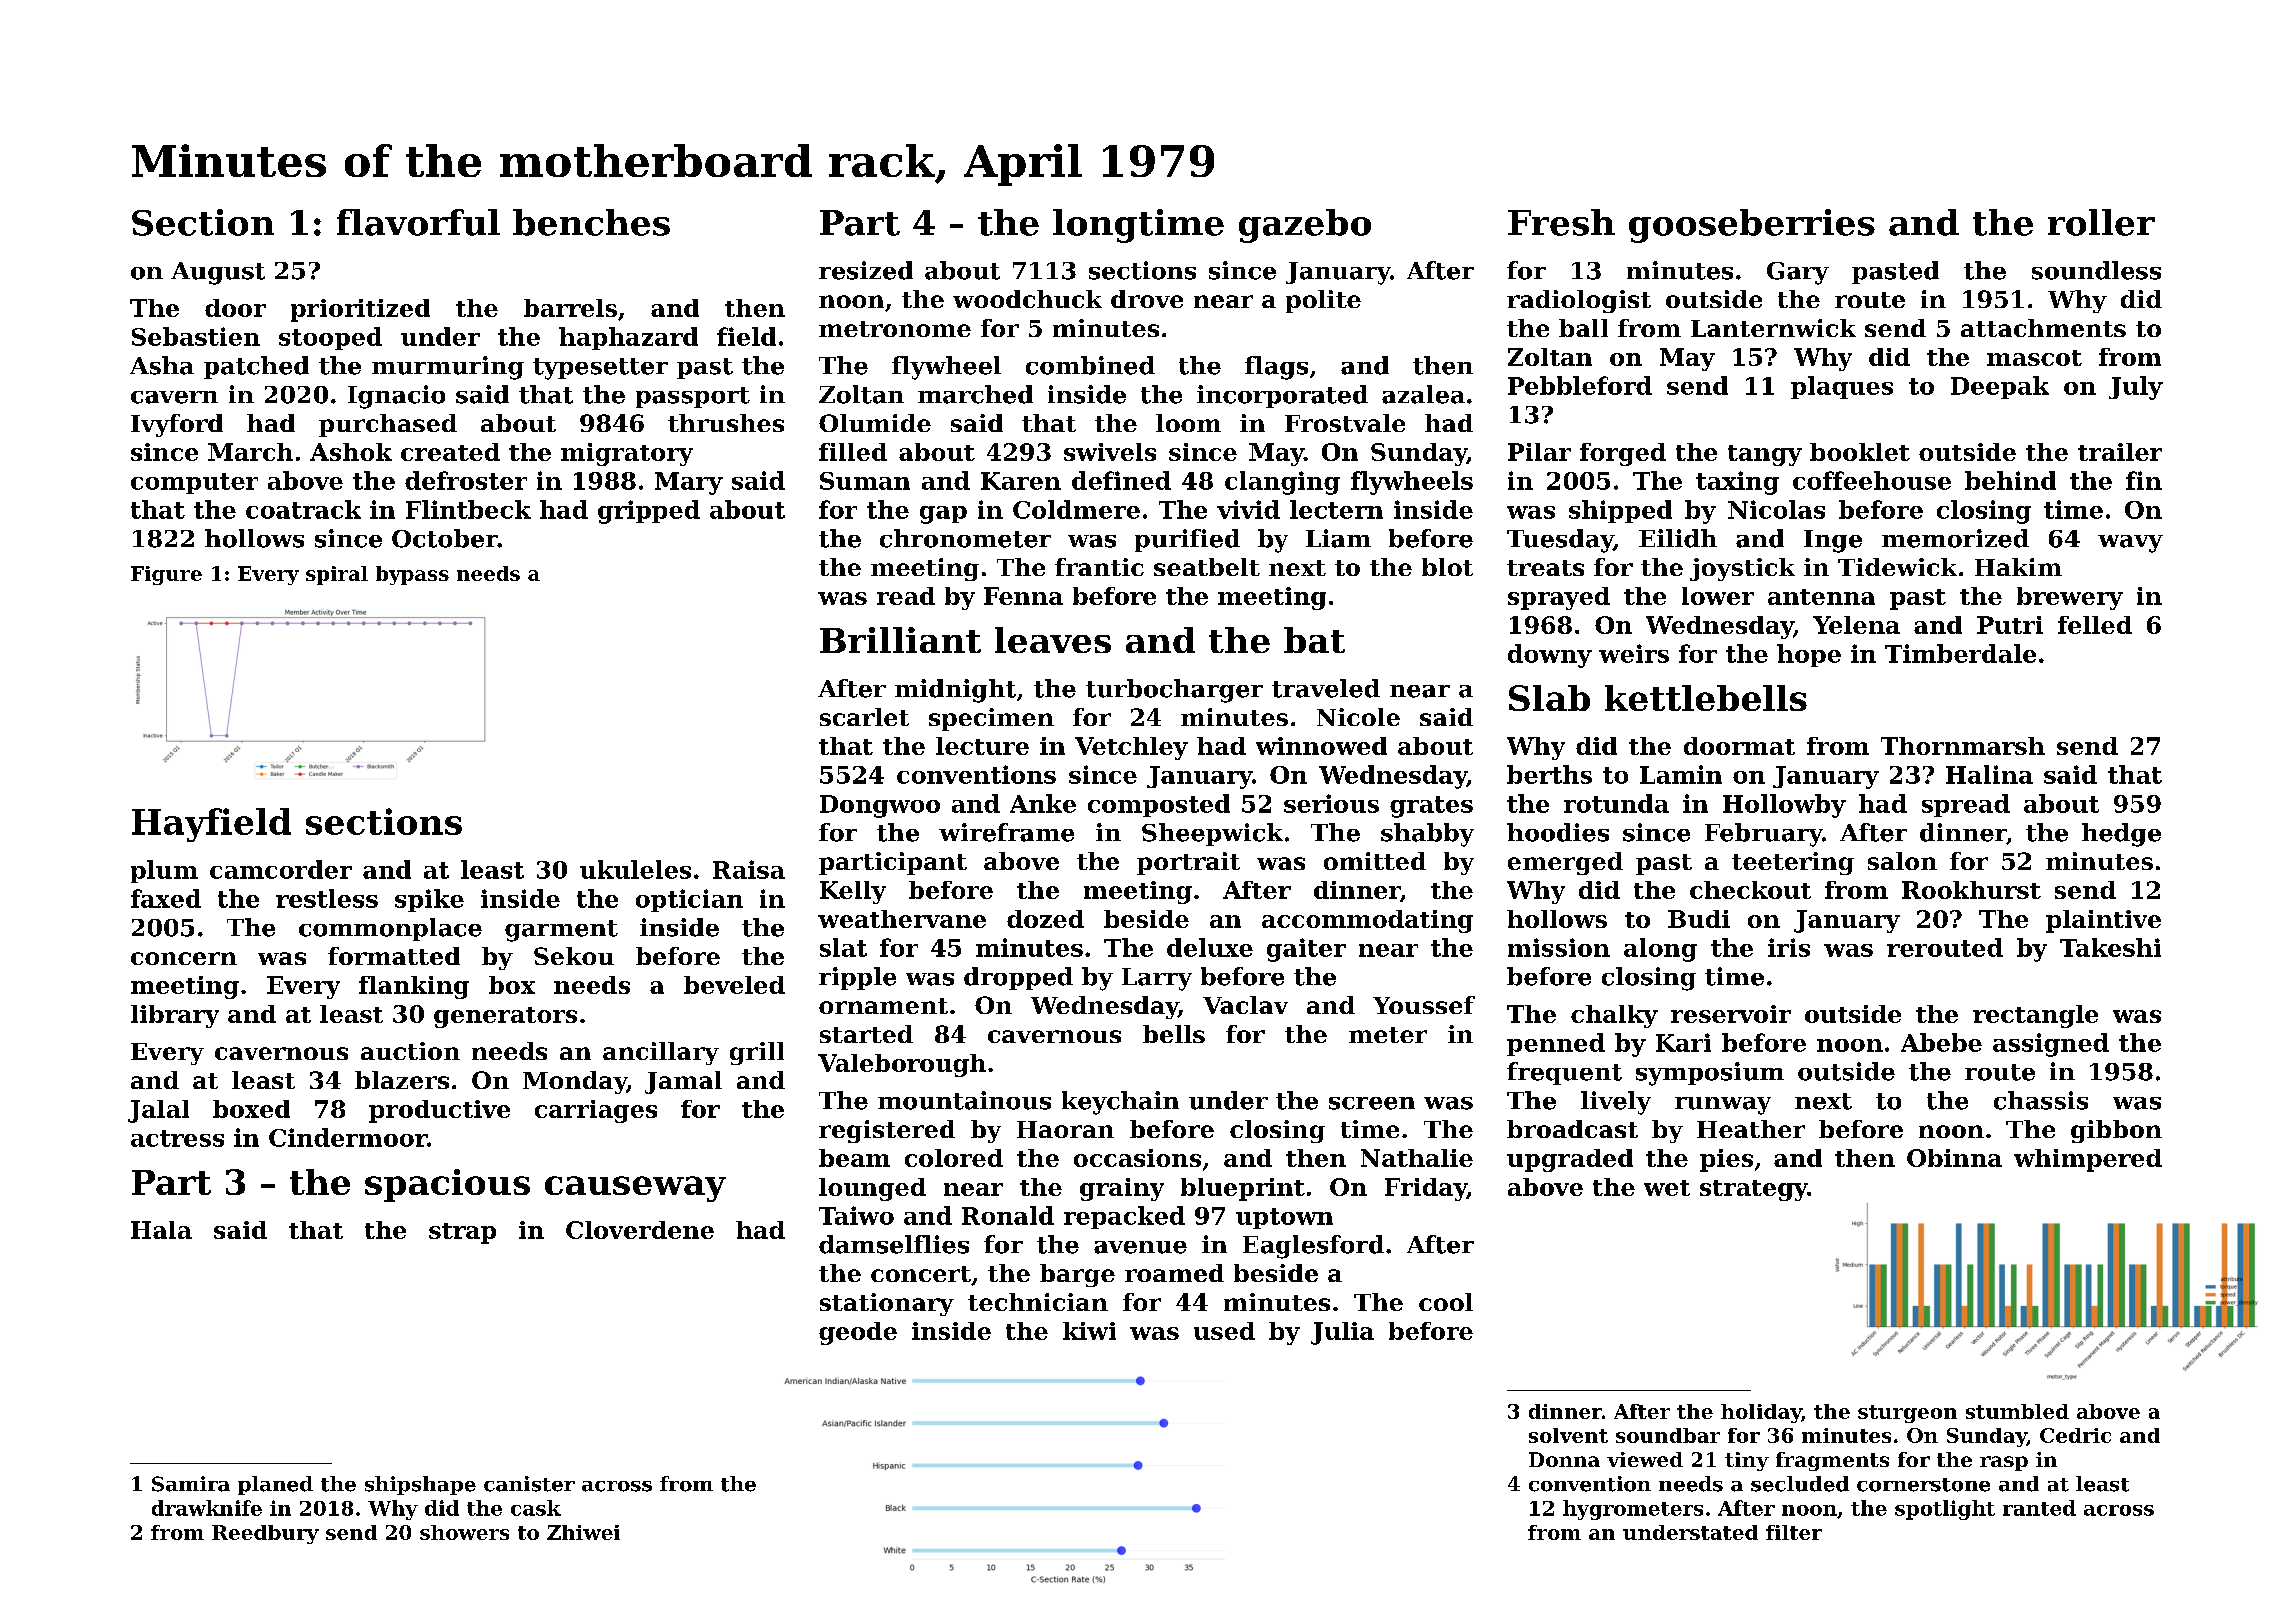 This image has width=2292, height=1620. What do you see at coordinates (583, 1532) in the image?
I see `Zhiwei` at bounding box center [583, 1532].
